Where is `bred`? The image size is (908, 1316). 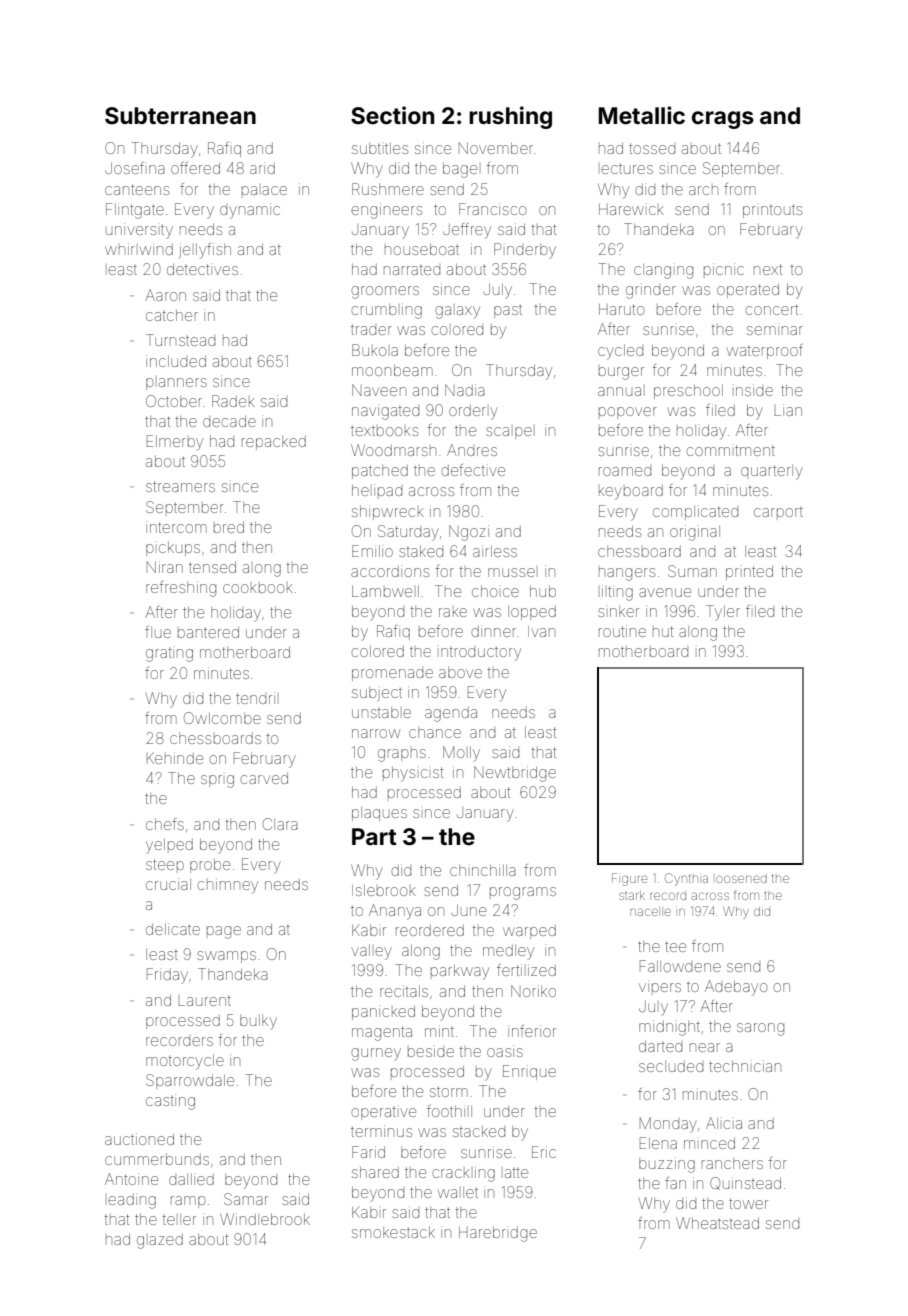
bred is located at coordinates (229, 527).
